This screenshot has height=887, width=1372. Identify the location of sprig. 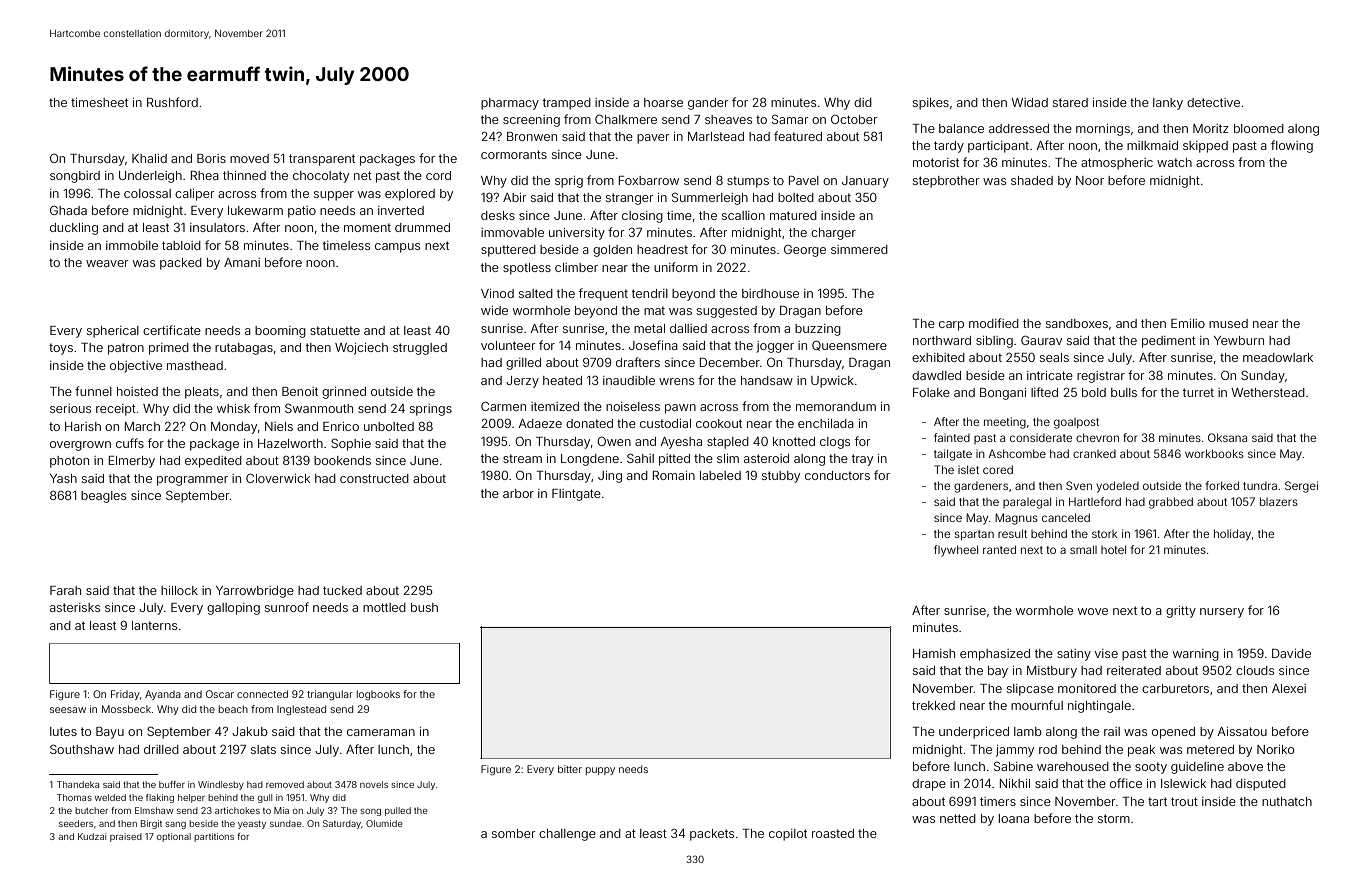
(569, 182).
